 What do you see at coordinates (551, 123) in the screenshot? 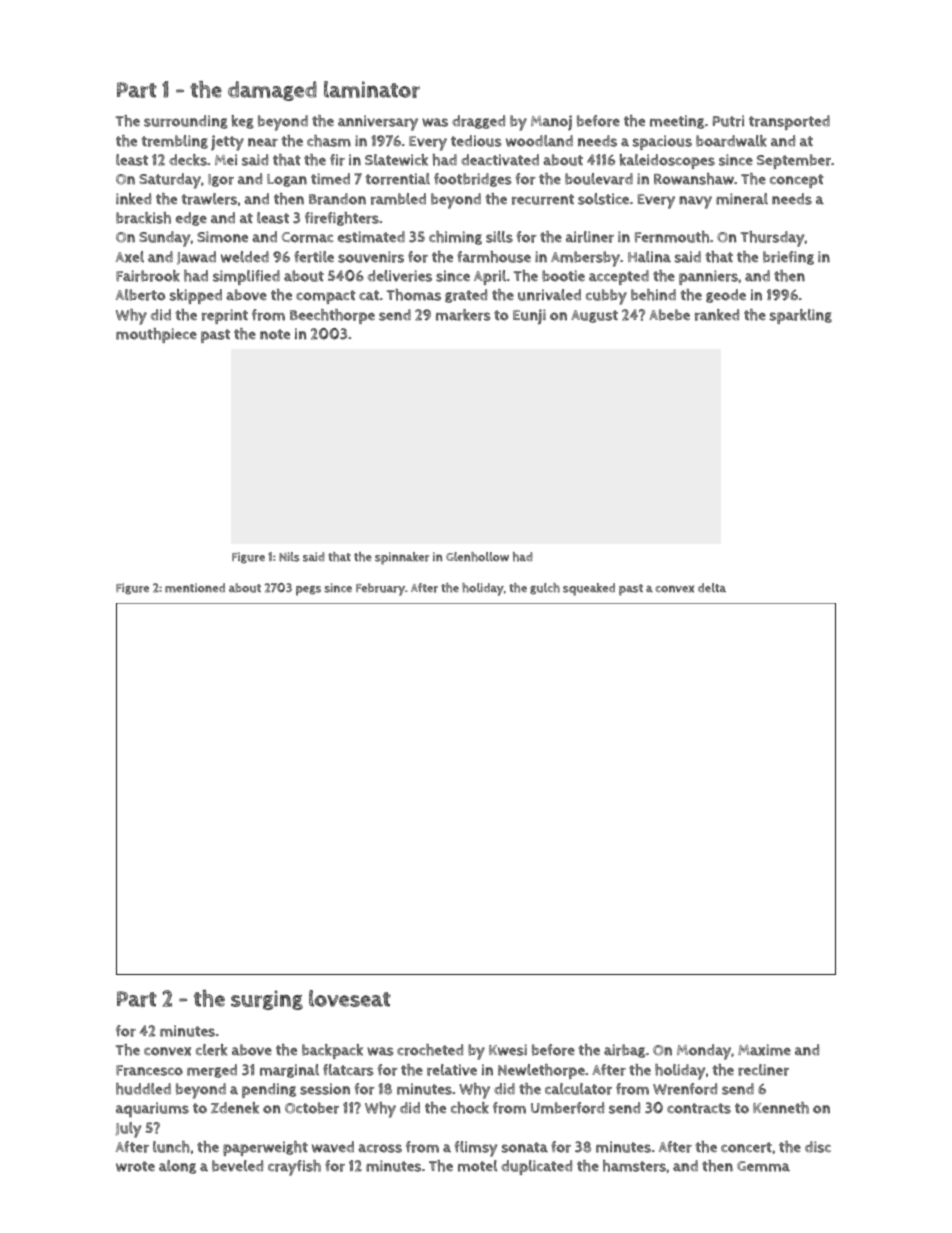
I see `Manoj` at bounding box center [551, 123].
